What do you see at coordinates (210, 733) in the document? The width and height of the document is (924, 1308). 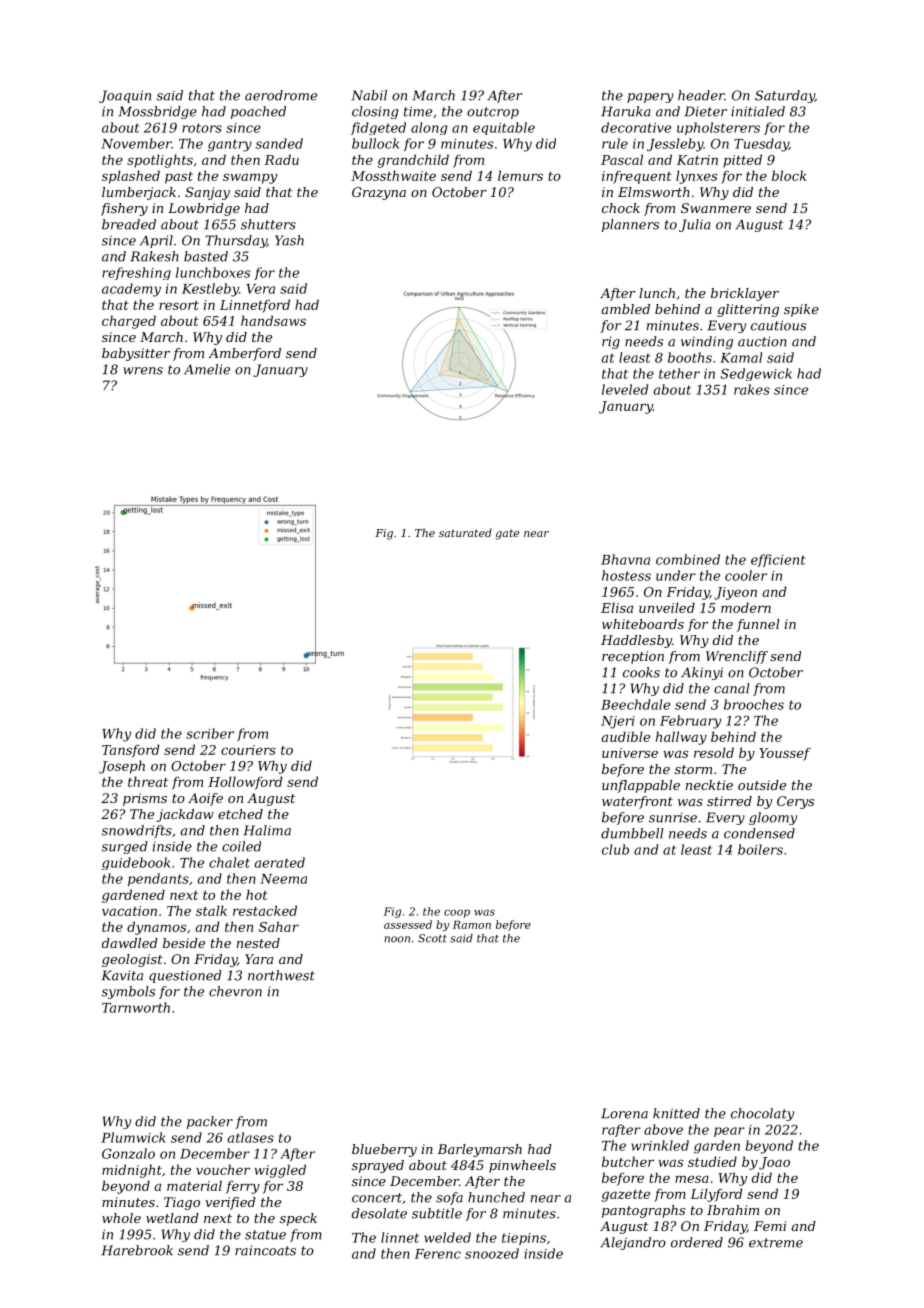 I see `scriber` at bounding box center [210, 733].
